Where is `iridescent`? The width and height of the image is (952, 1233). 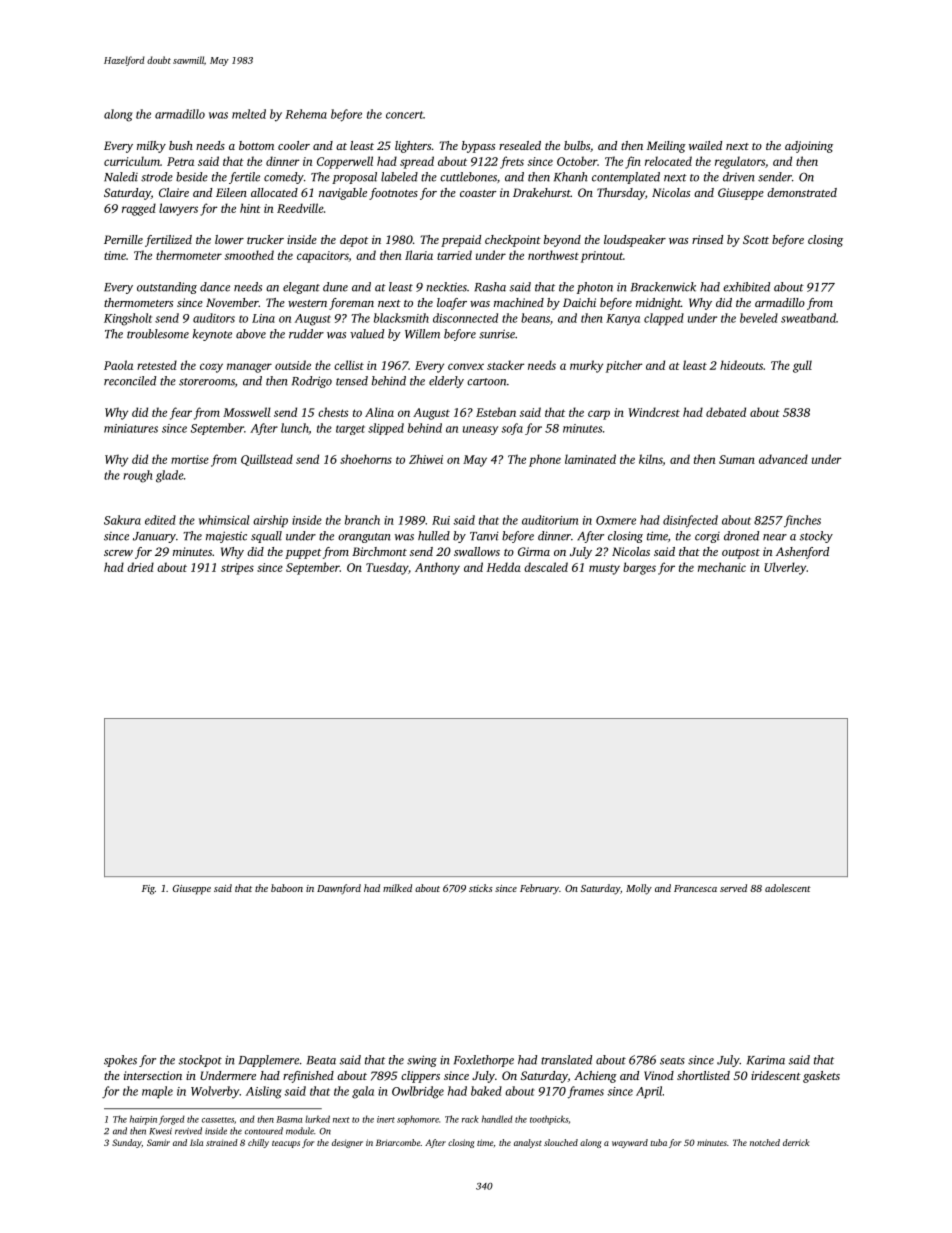 iridescent is located at coordinates (776, 1075).
